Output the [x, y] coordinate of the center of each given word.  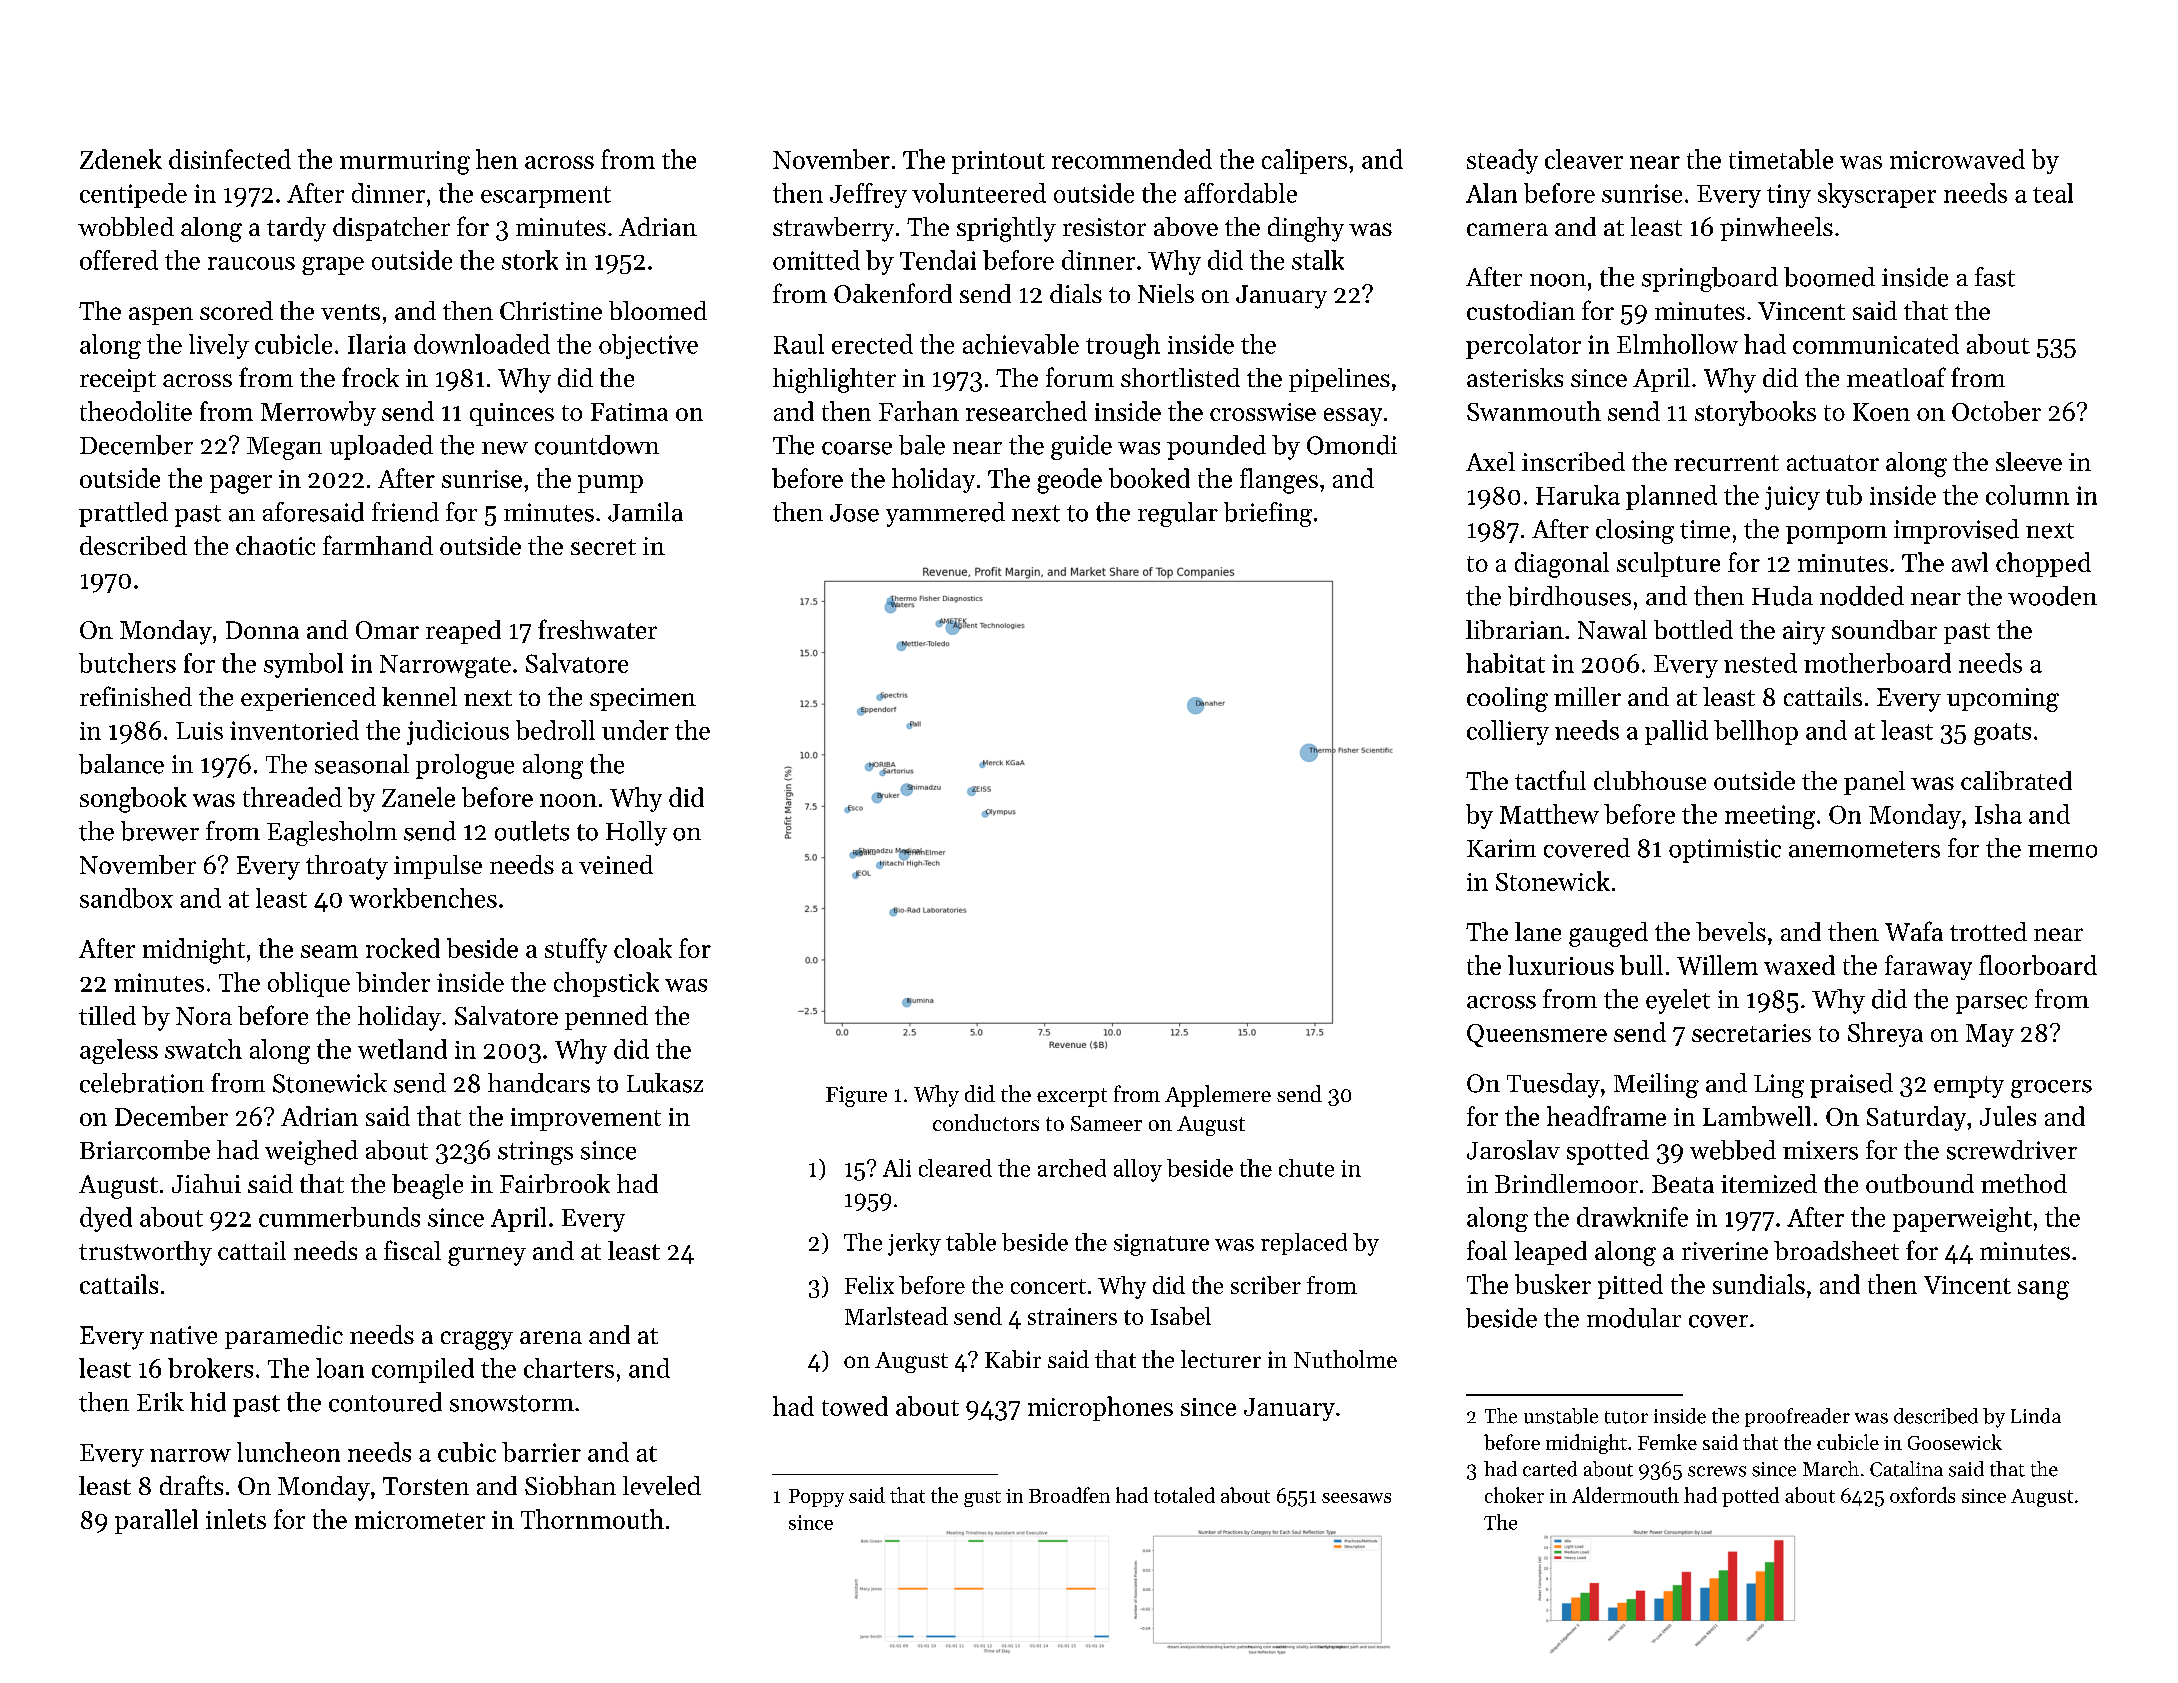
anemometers [1864, 849]
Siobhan [570, 1485]
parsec [1991, 1005]
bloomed [658, 310]
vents [350, 312]
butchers [127, 663]
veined [616, 864]
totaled [1184, 1495]
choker [1514, 1495]
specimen [643, 699]
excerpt [1072, 1097]
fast [1995, 277]
